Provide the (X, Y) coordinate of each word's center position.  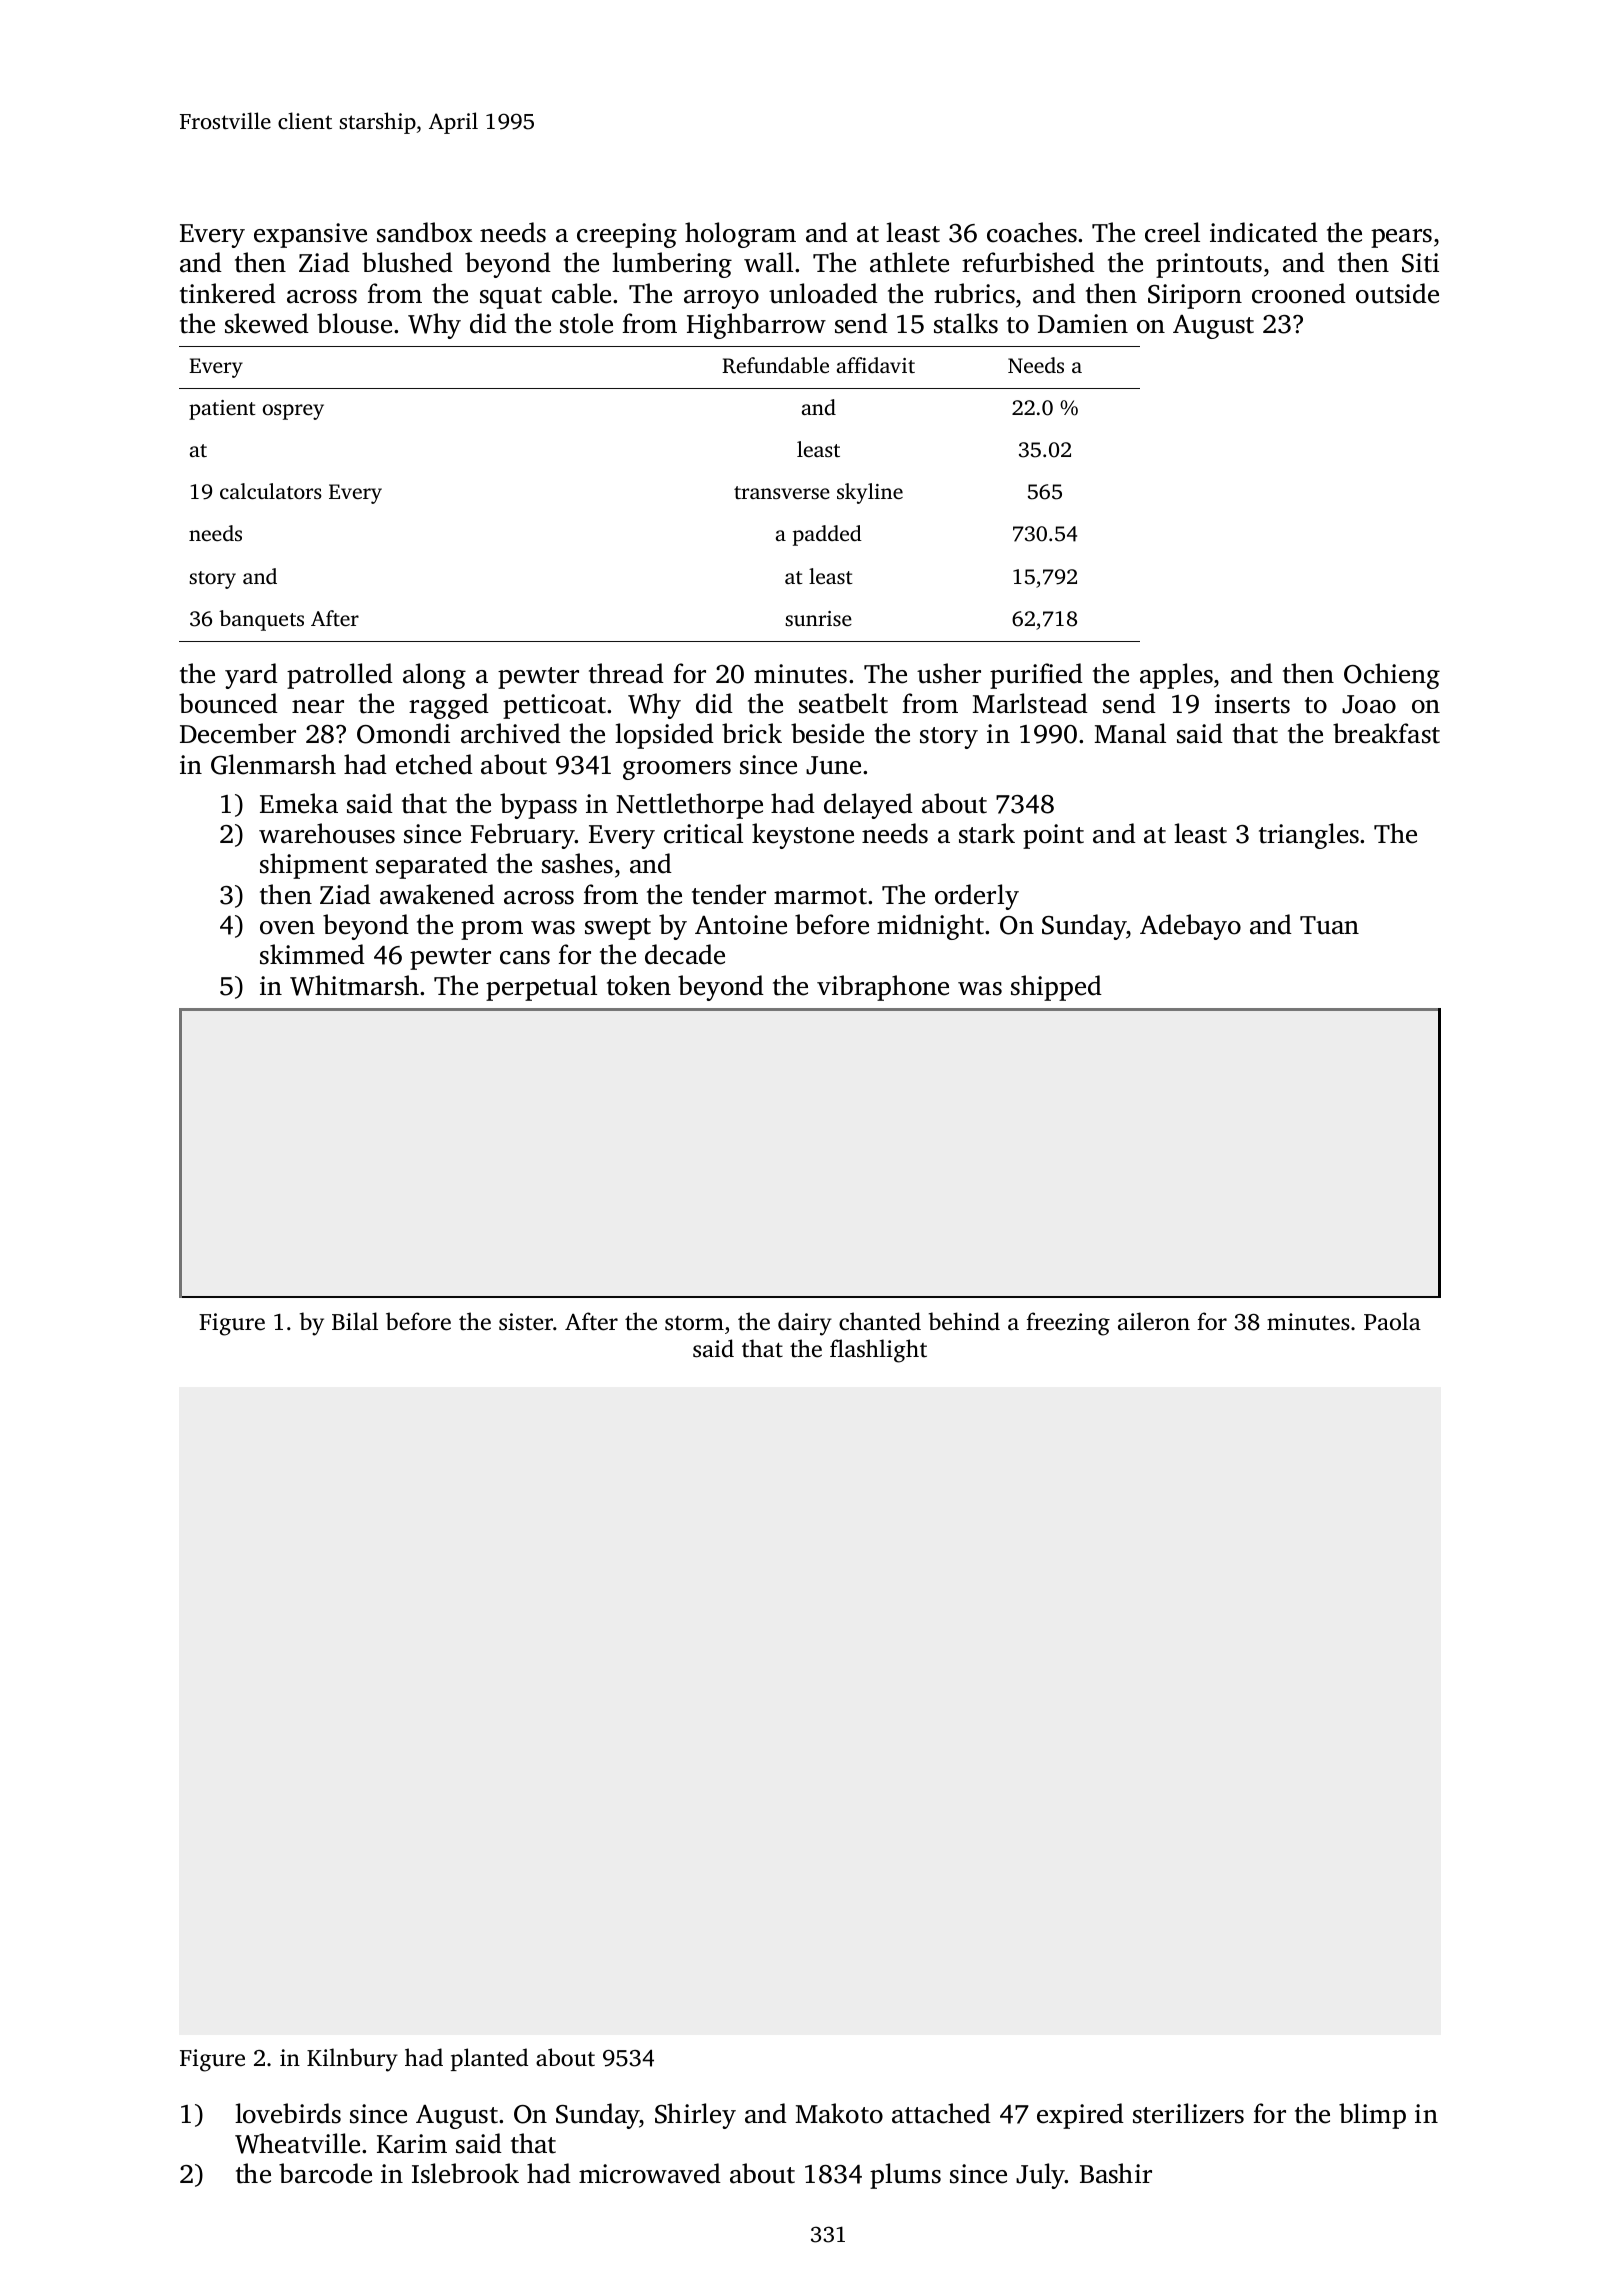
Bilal (355, 1321)
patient (222, 410)
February (523, 836)
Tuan (1329, 925)
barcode (325, 2173)
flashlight (878, 1351)
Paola (1392, 1321)
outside (1397, 293)
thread (626, 673)
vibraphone (883, 988)
